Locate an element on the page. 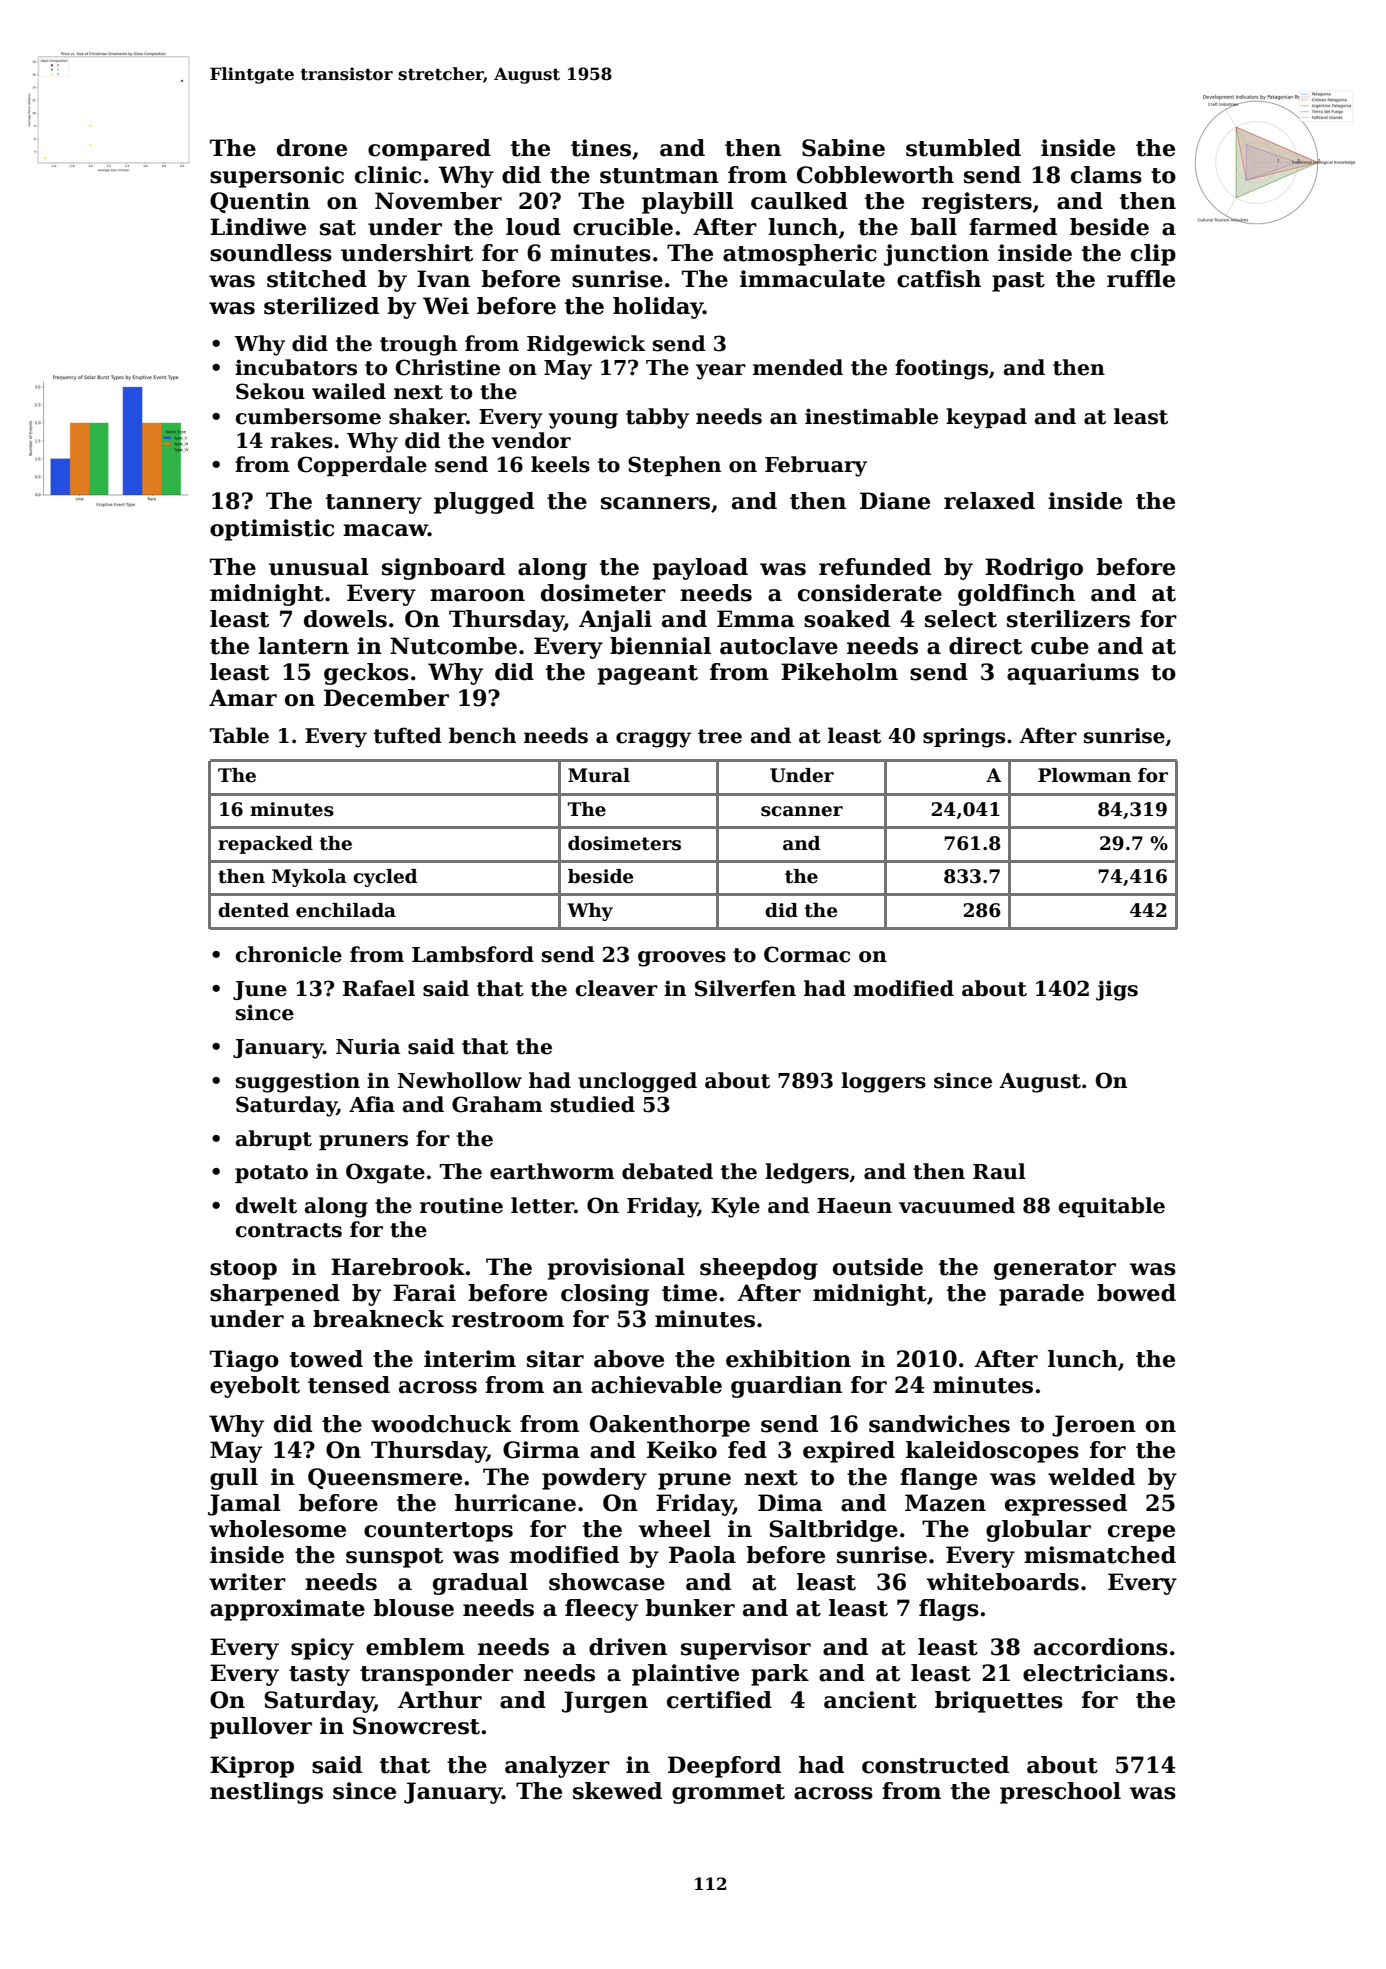  compared is located at coordinates (429, 150).
